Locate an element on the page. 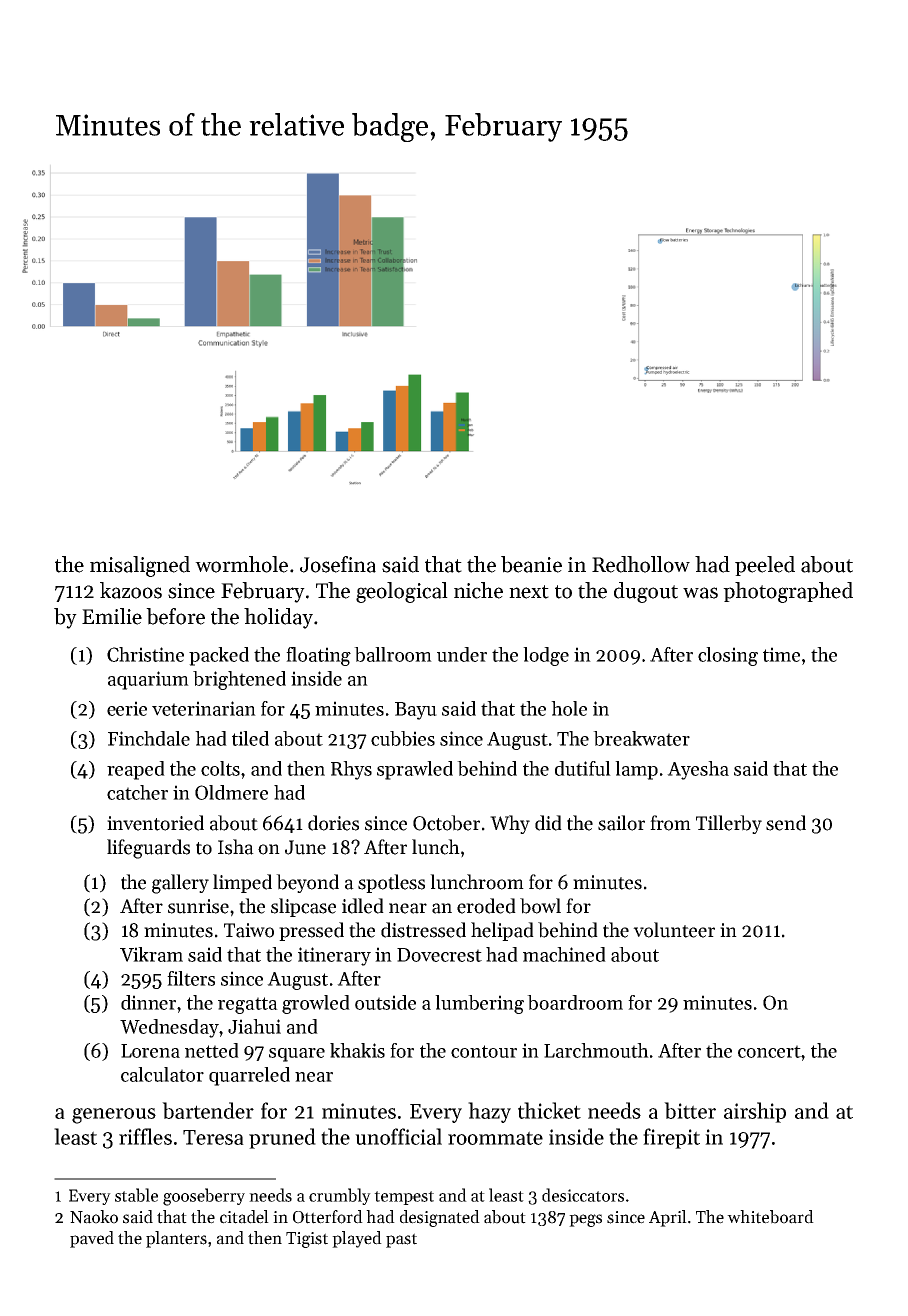  volunteer is located at coordinates (674, 930).
